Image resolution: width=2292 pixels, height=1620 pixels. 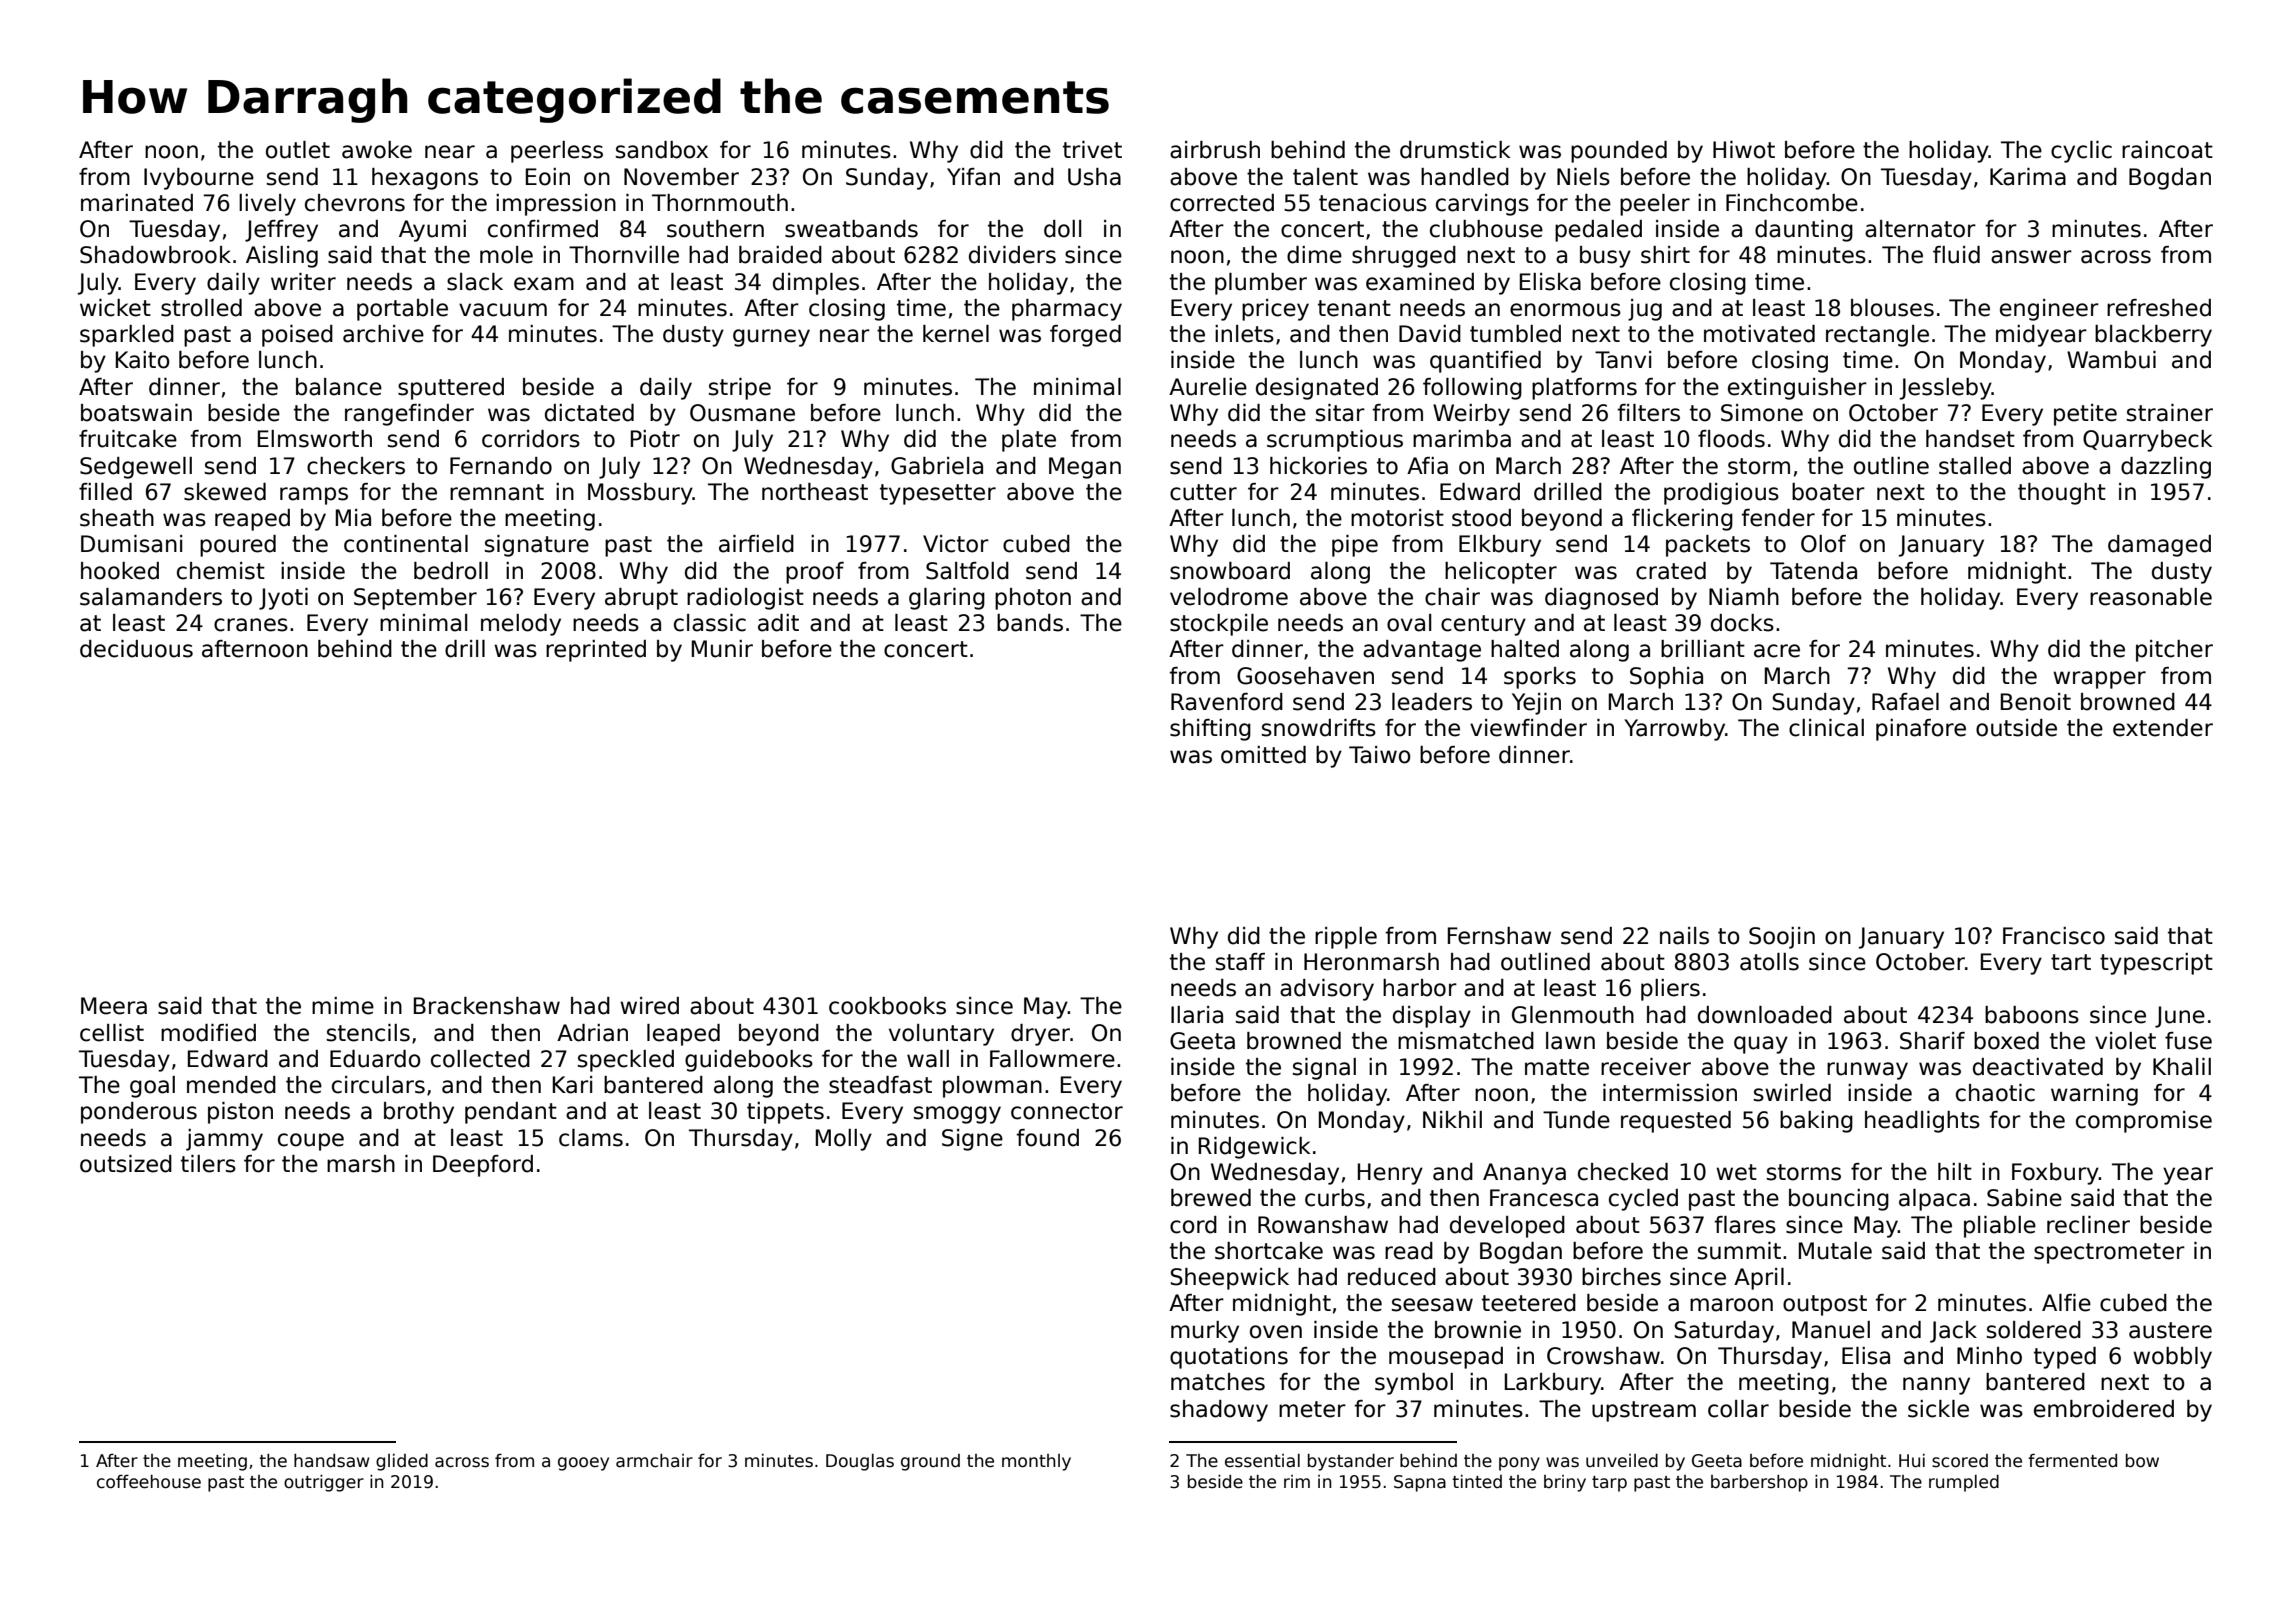 I want to click on outlet, so click(x=298, y=150).
